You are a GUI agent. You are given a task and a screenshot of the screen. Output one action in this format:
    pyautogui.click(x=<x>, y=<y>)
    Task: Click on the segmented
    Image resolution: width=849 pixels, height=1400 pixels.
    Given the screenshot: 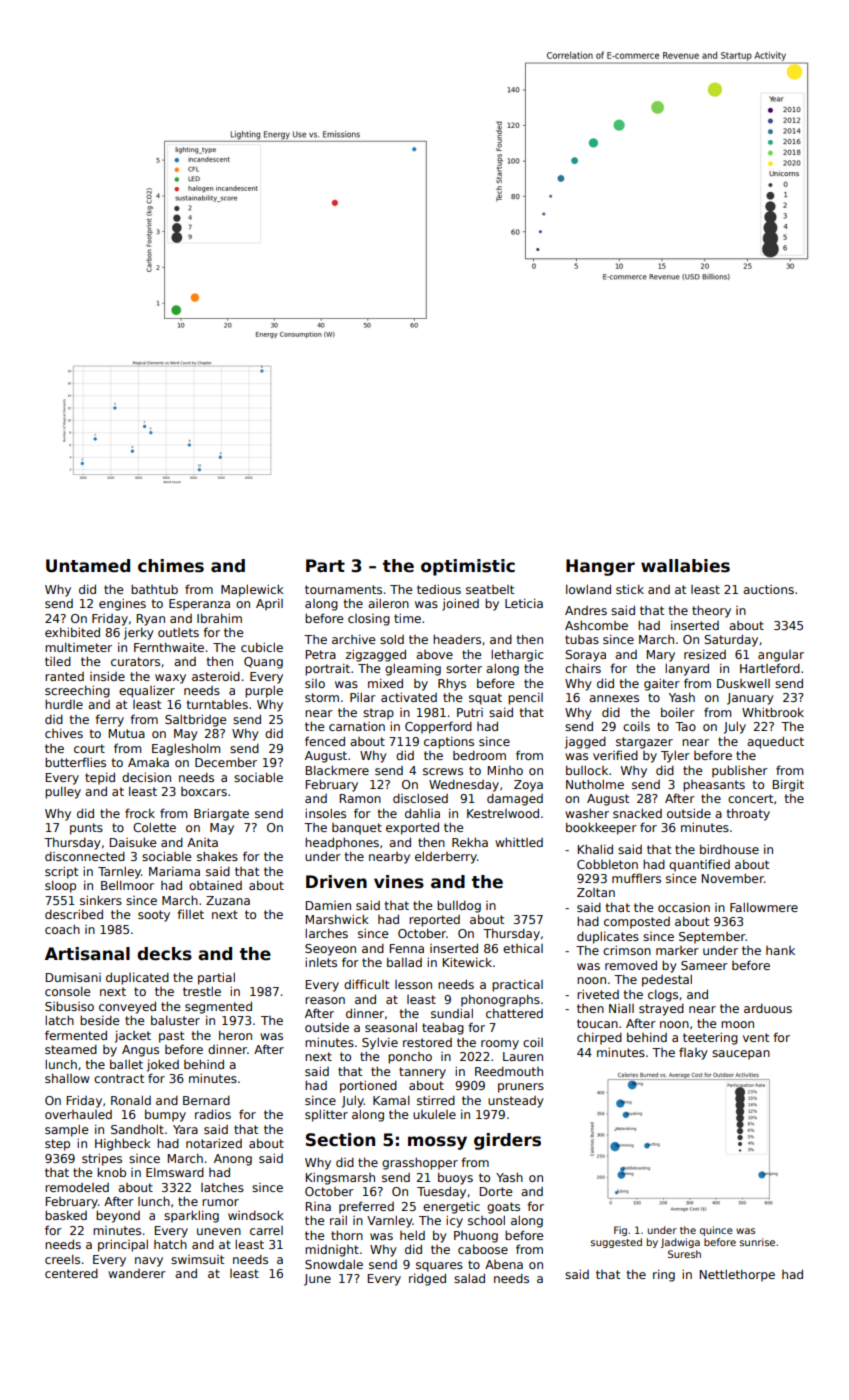 What is the action you would take?
    pyautogui.click(x=218, y=1007)
